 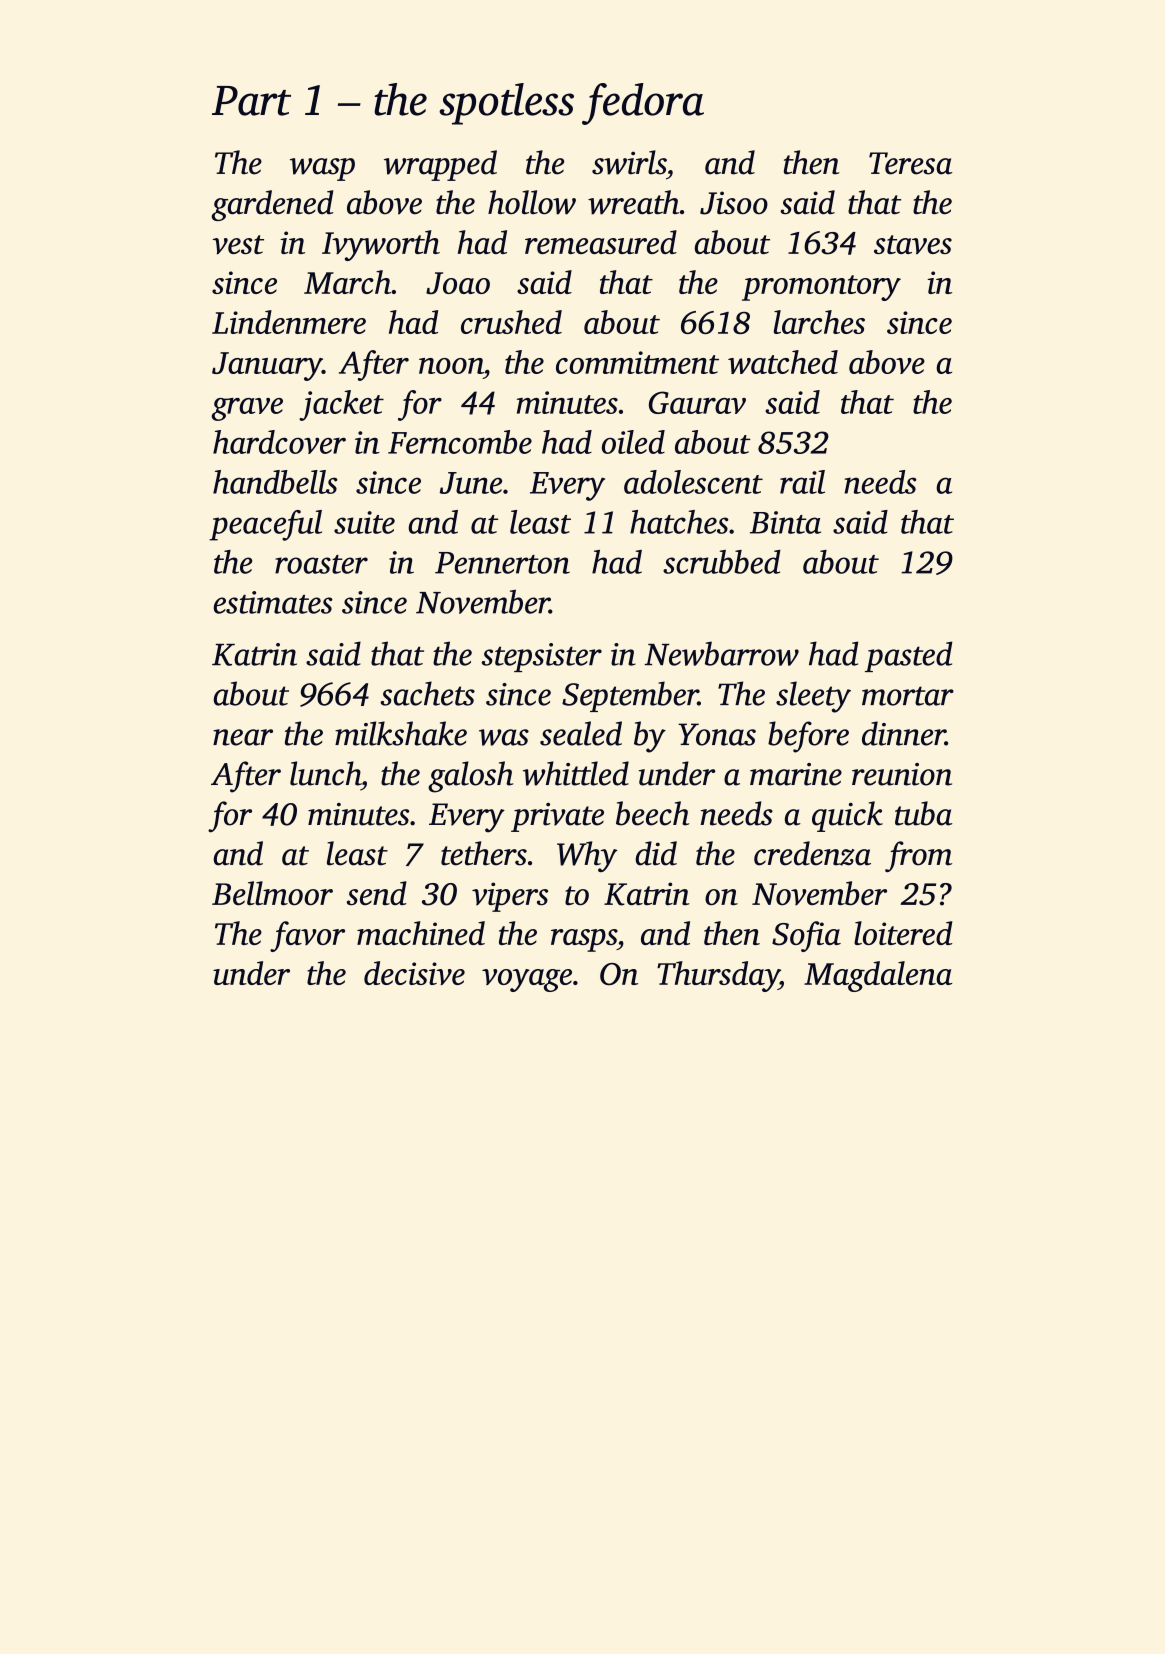 I want to click on staves, so click(x=913, y=244).
